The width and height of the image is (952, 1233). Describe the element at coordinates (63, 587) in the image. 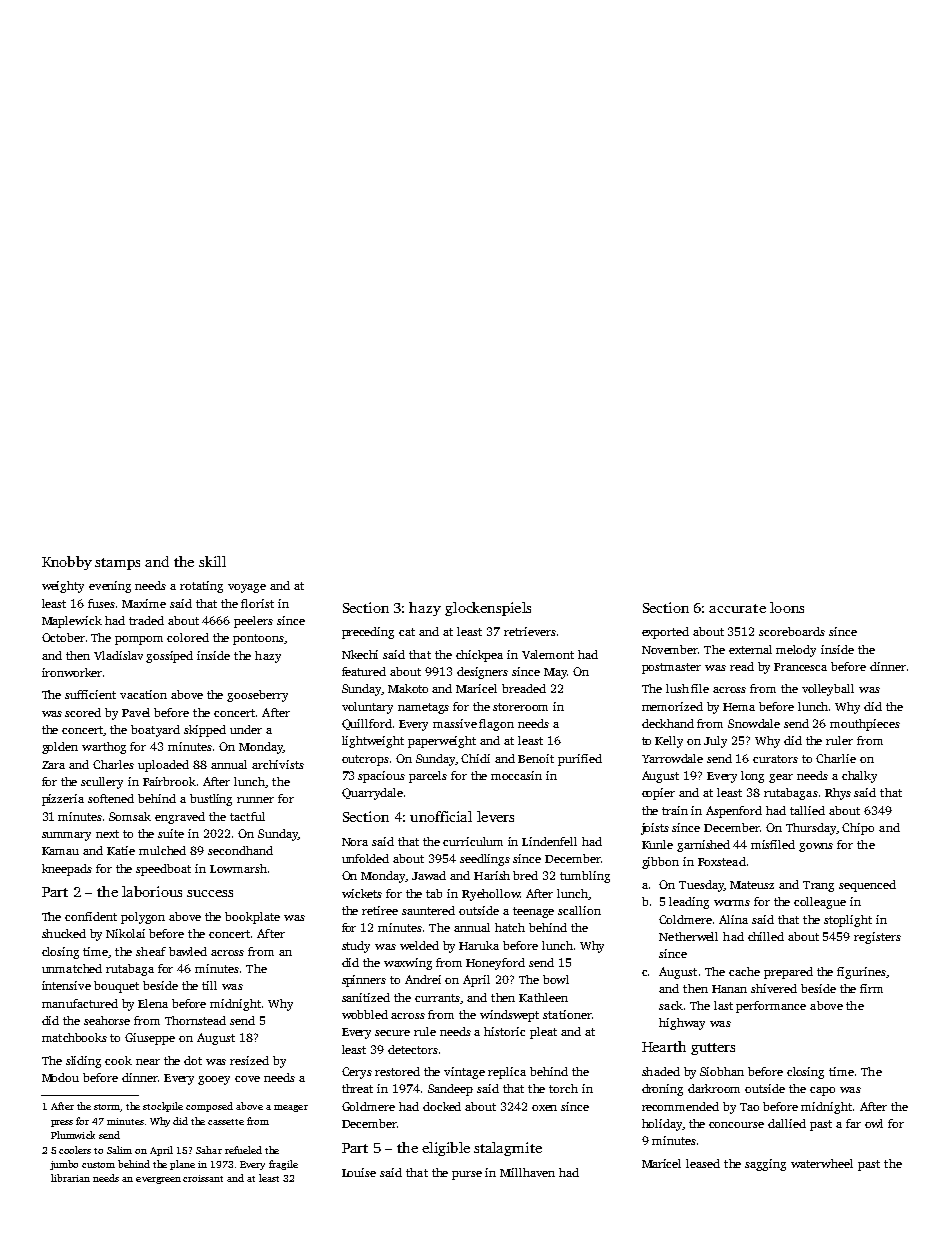

I see `weighty` at that location.
